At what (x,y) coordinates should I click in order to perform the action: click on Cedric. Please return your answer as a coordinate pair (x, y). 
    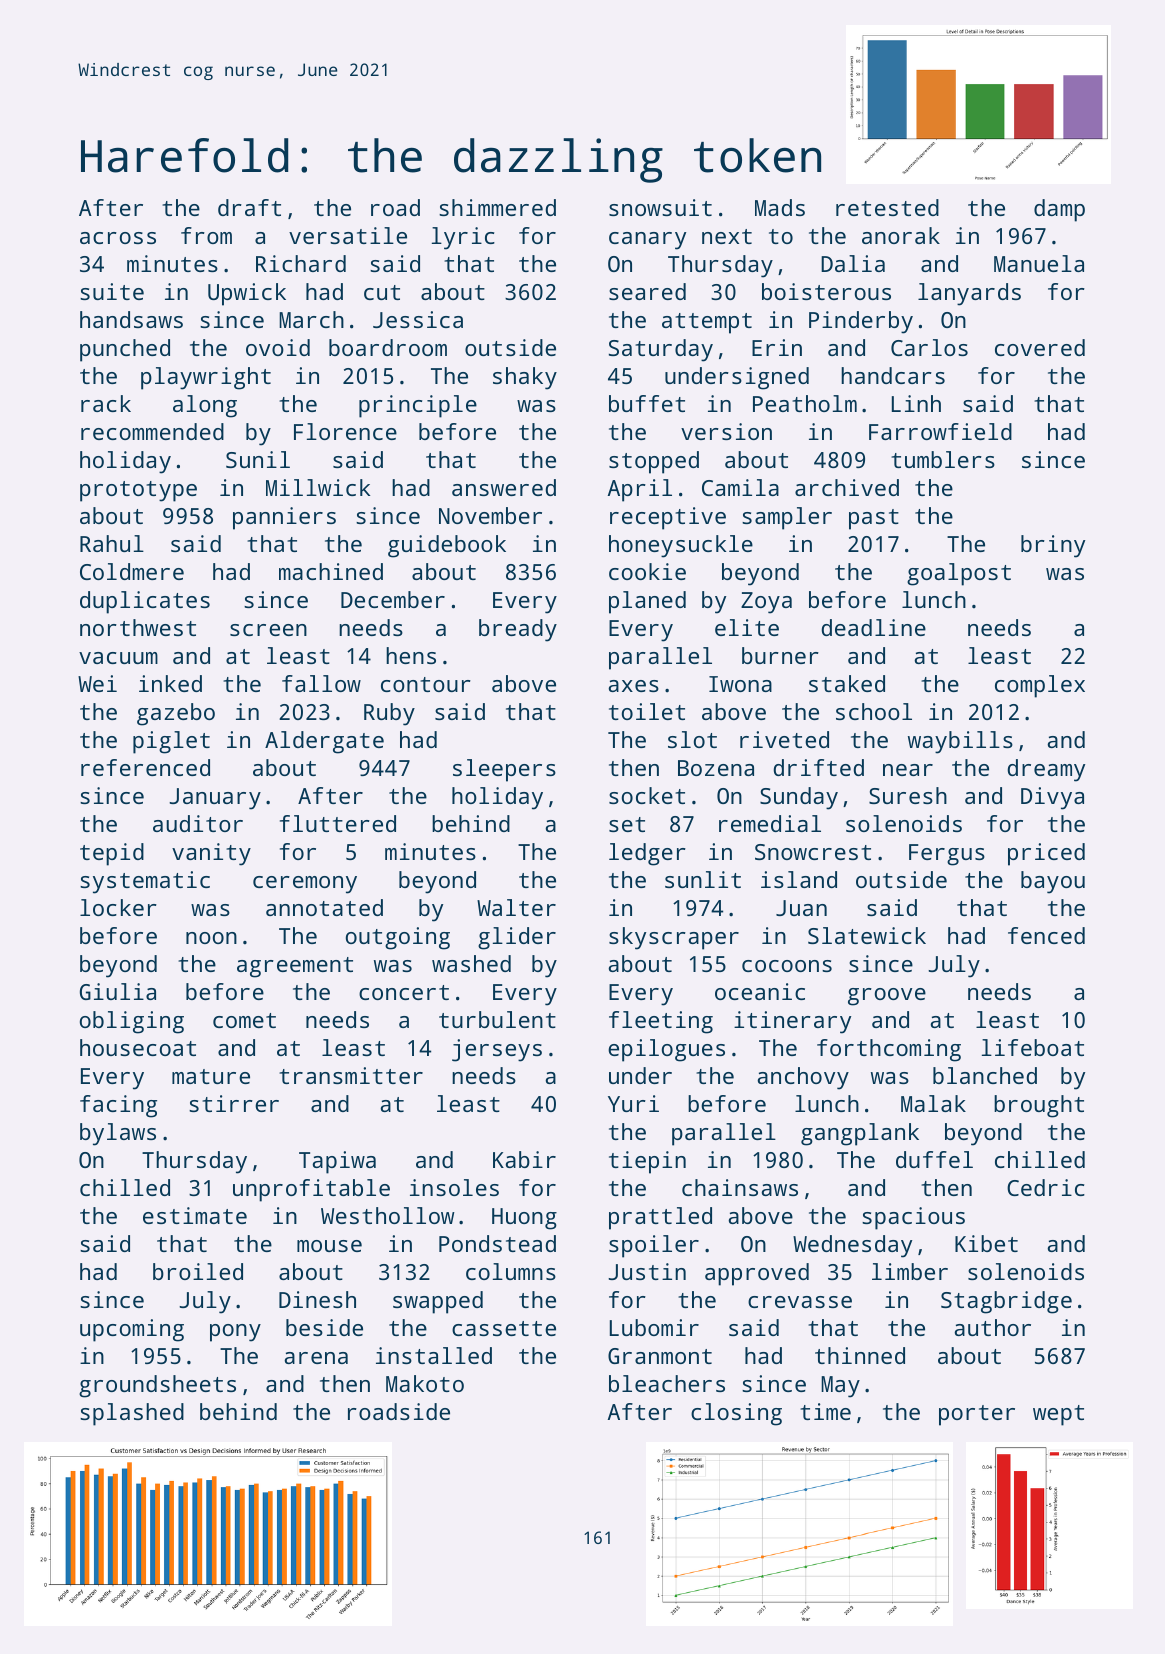
    Looking at the image, I should click on (1046, 1187).
